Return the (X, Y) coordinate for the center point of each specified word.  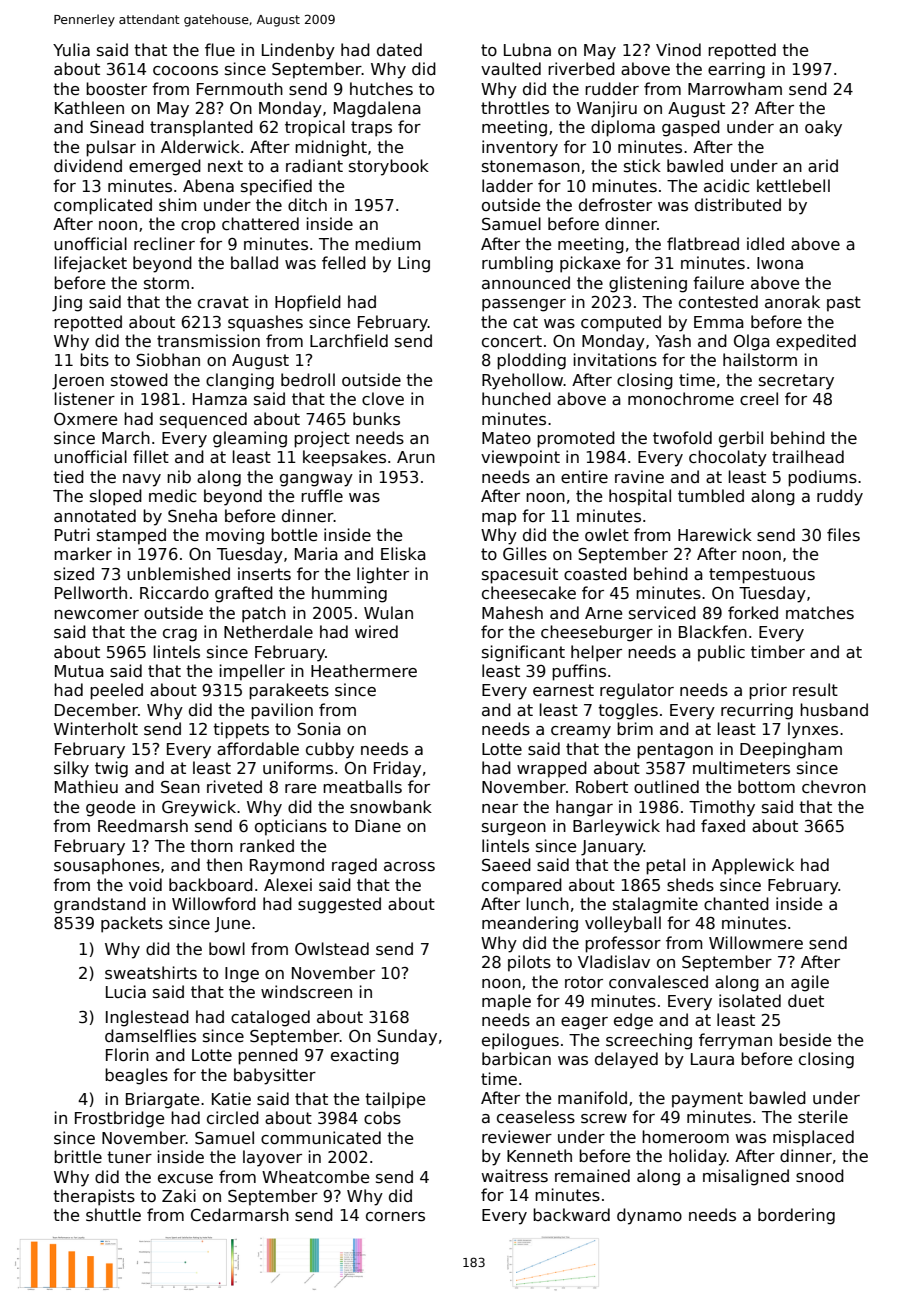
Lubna (527, 49)
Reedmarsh (143, 825)
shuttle (113, 1215)
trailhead (808, 456)
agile (810, 983)
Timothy (722, 808)
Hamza (220, 399)
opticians (291, 827)
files (843, 534)
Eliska (403, 553)
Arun (416, 457)
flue (220, 49)
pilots (529, 963)
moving (235, 536)
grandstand (100, 905)
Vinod (678, 49)
